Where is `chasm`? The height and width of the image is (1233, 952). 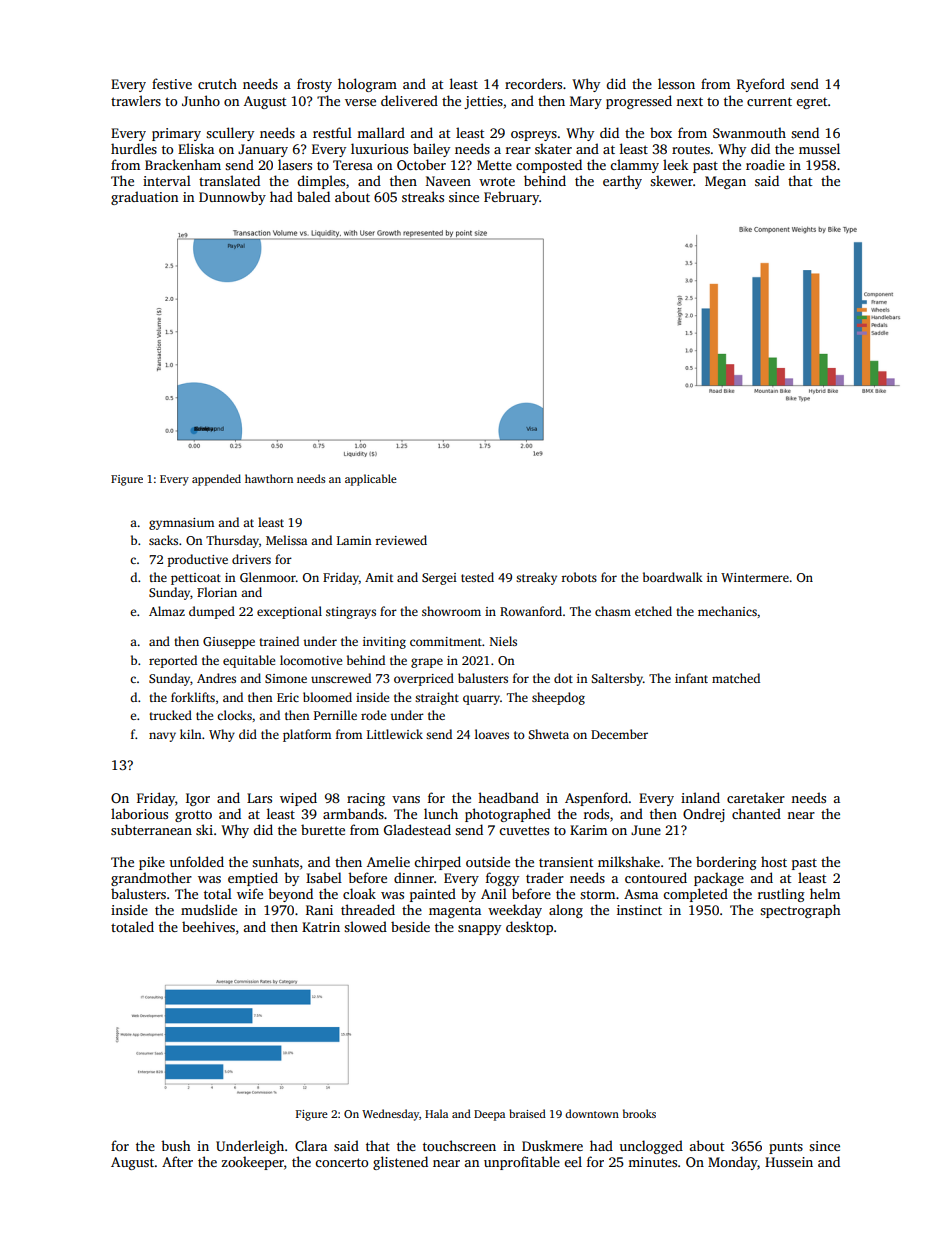 chasm is located at coordinates (613, 611).
